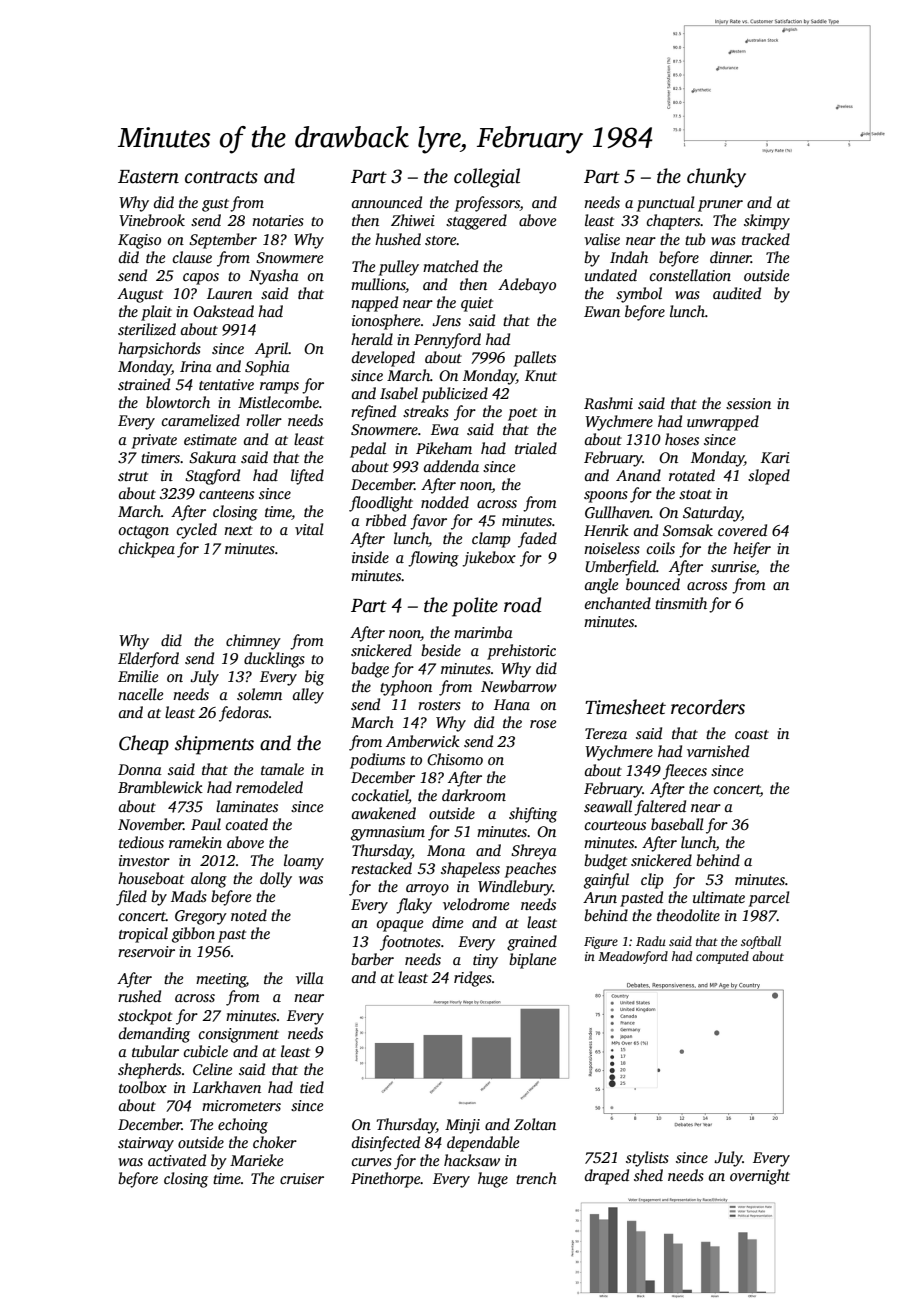 This screenshot has width=908, height=1316. Describe the element at coordinates (708, 707) in the screenshot. I see `recorders` at that location.
